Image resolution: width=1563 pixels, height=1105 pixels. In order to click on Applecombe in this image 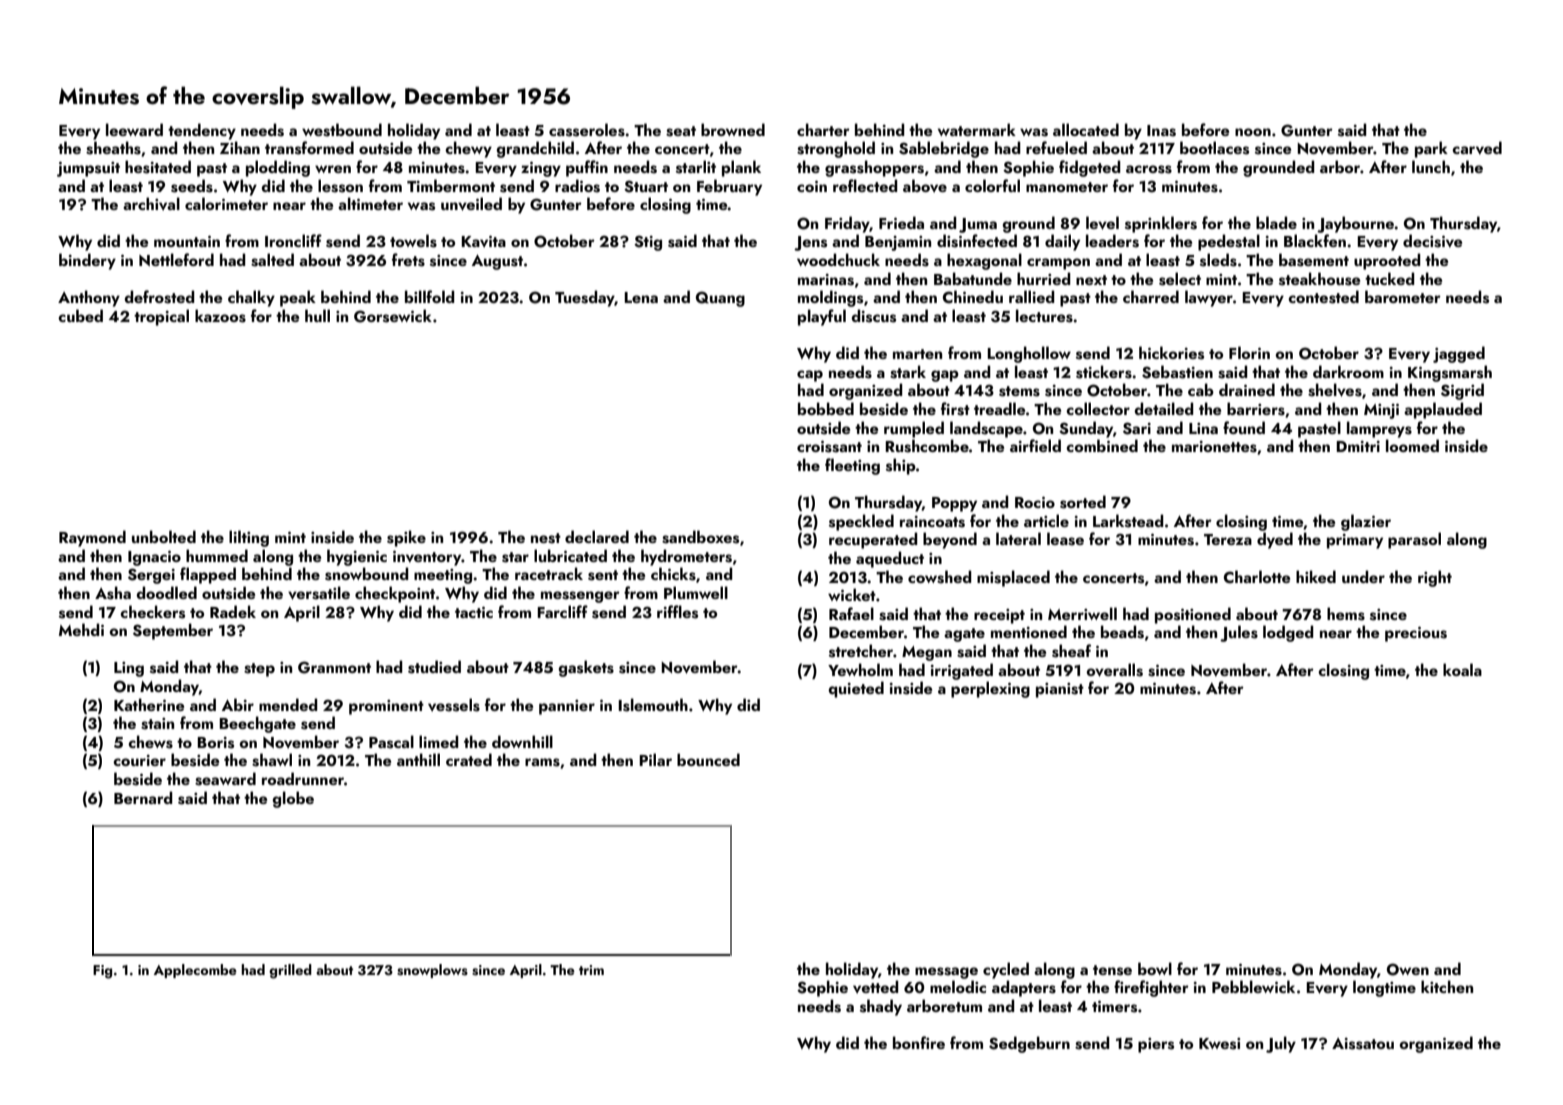, I will do `click(195, 971)`.
